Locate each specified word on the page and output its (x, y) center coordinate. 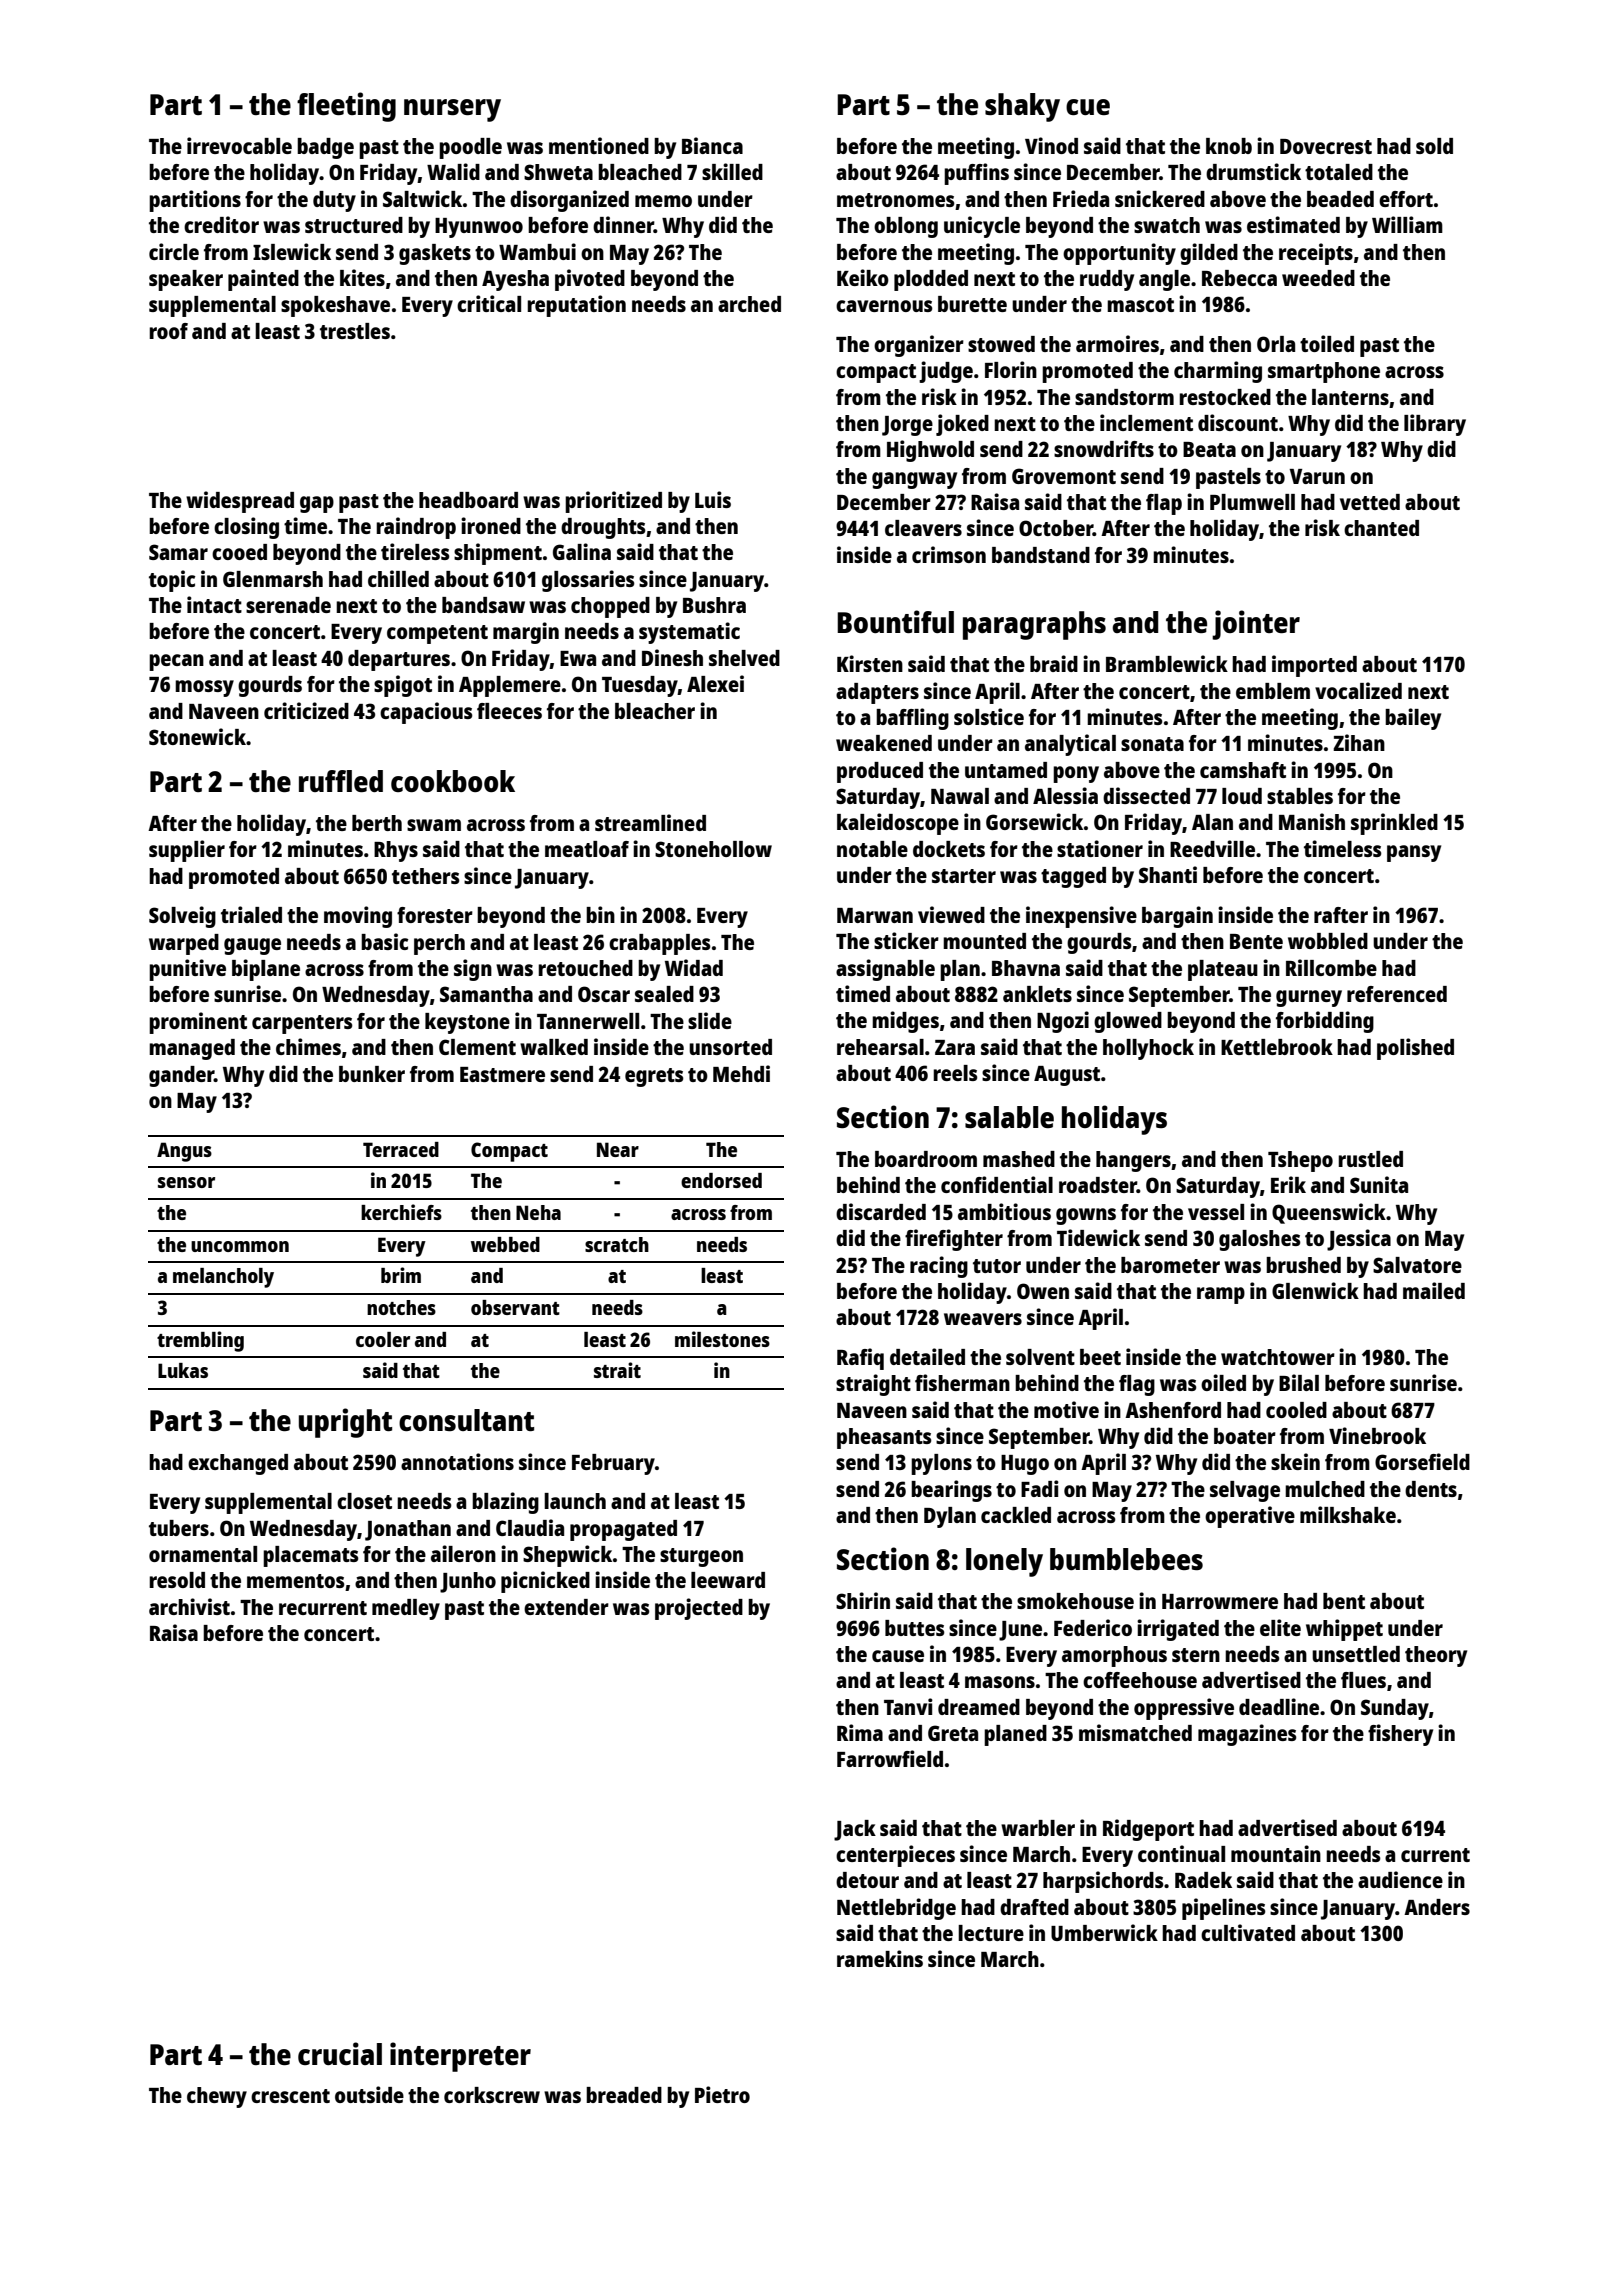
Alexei (715, 683)
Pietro (722, 2094)
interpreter (460, 2057)
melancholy (223, 1278)
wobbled (1328, 941)
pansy (1414, 853)
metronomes (896, 200)
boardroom (926, 1159)
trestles (355, 331)
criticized (306, 710)
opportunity (1119, 254)
